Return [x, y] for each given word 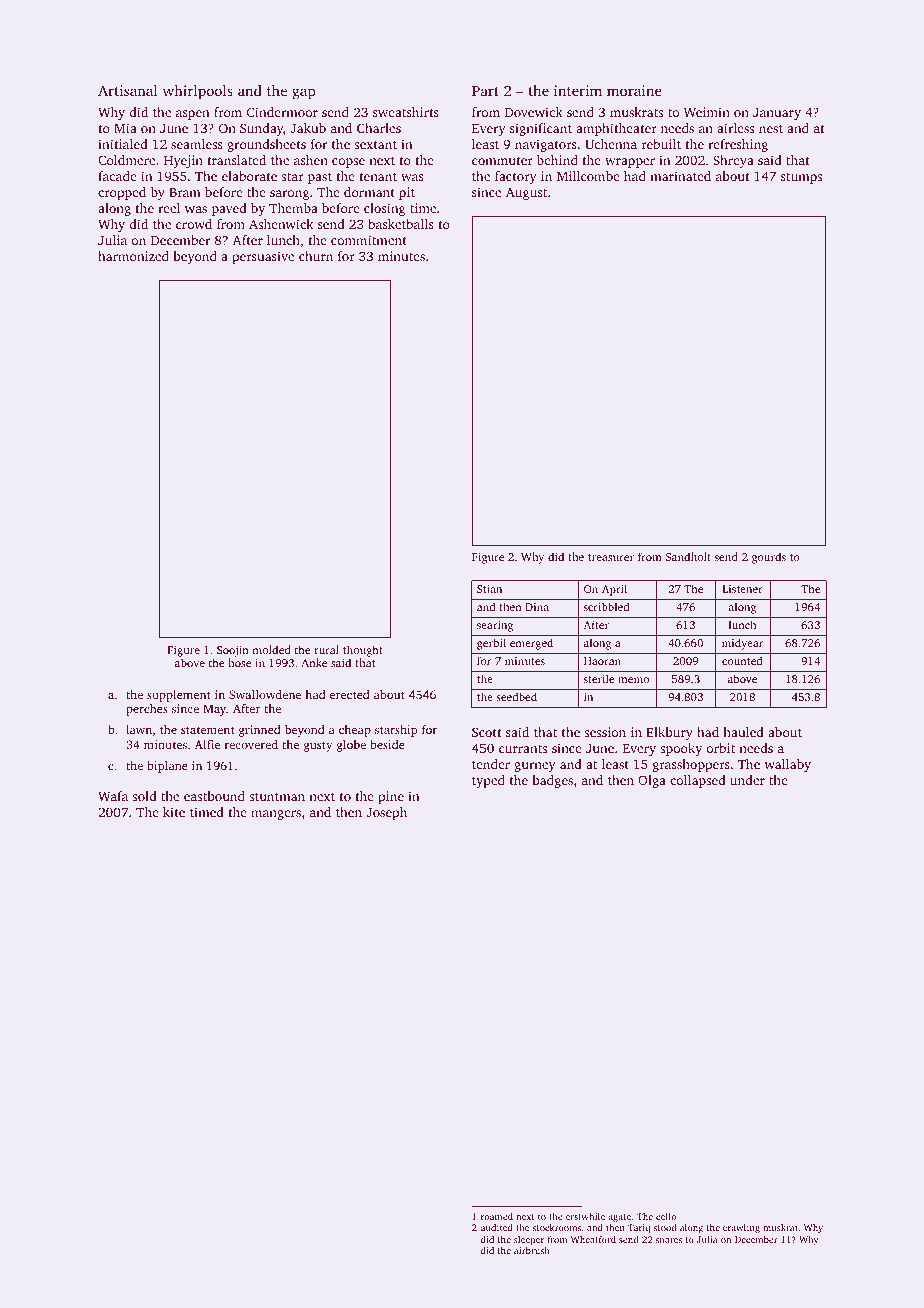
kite [174, 812]
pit [407, 193]
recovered [251, 744]
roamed [497, 1216]
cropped [122, 193]
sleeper [529, 1240]
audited [497, 1227]
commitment [369, 240]
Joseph [386, 813]
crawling [741, 1228]
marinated [680, 176]
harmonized [133, 256]
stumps [801, 178]
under [747, 780]
